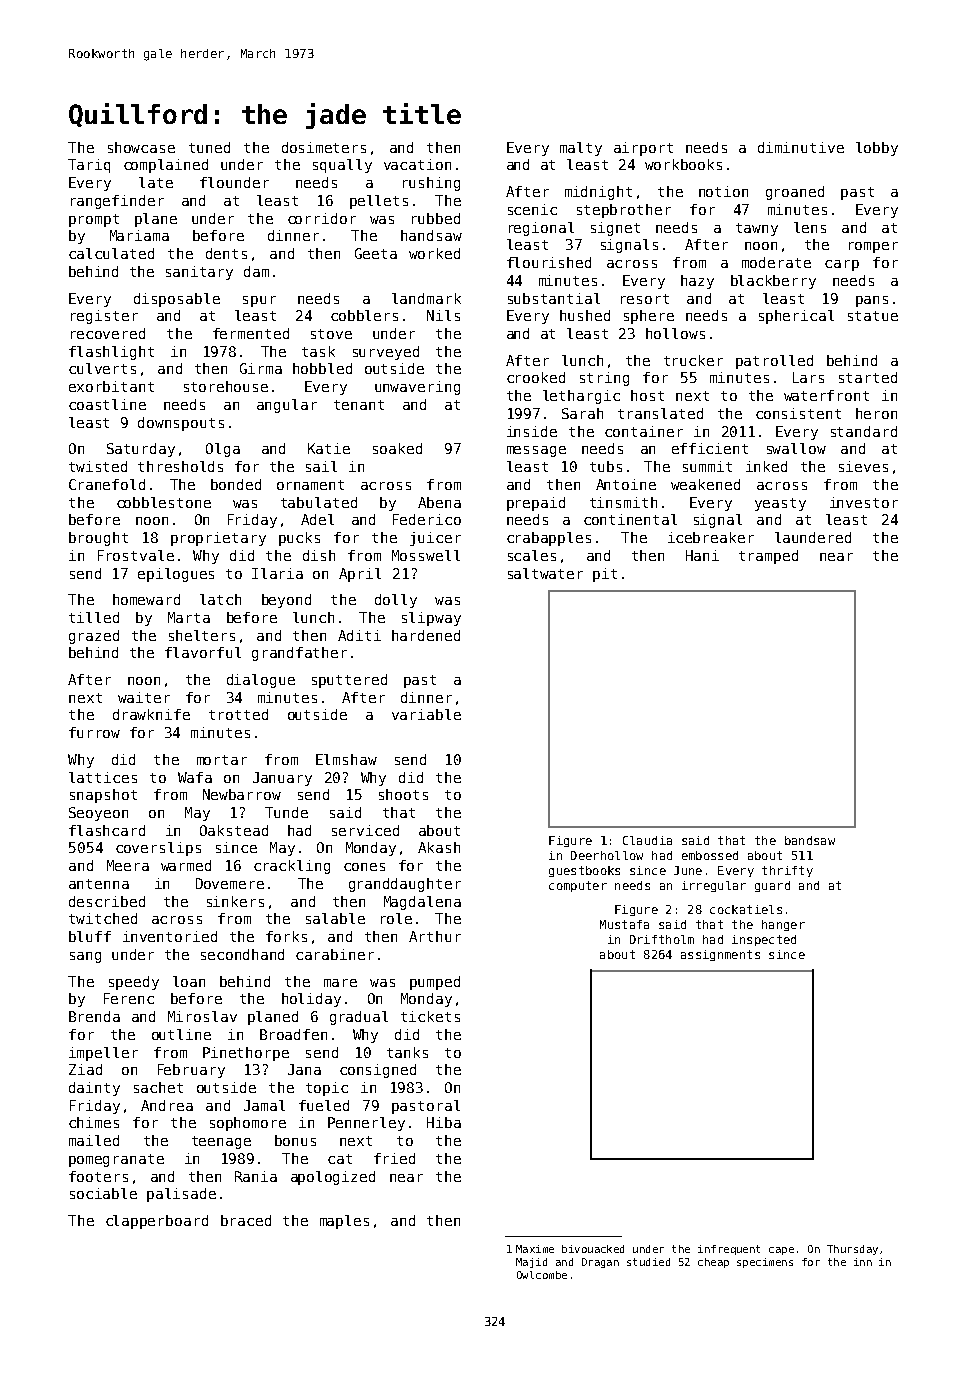 This document has height=1374, width=967. I want to click on Hani, so click(702, 555).
